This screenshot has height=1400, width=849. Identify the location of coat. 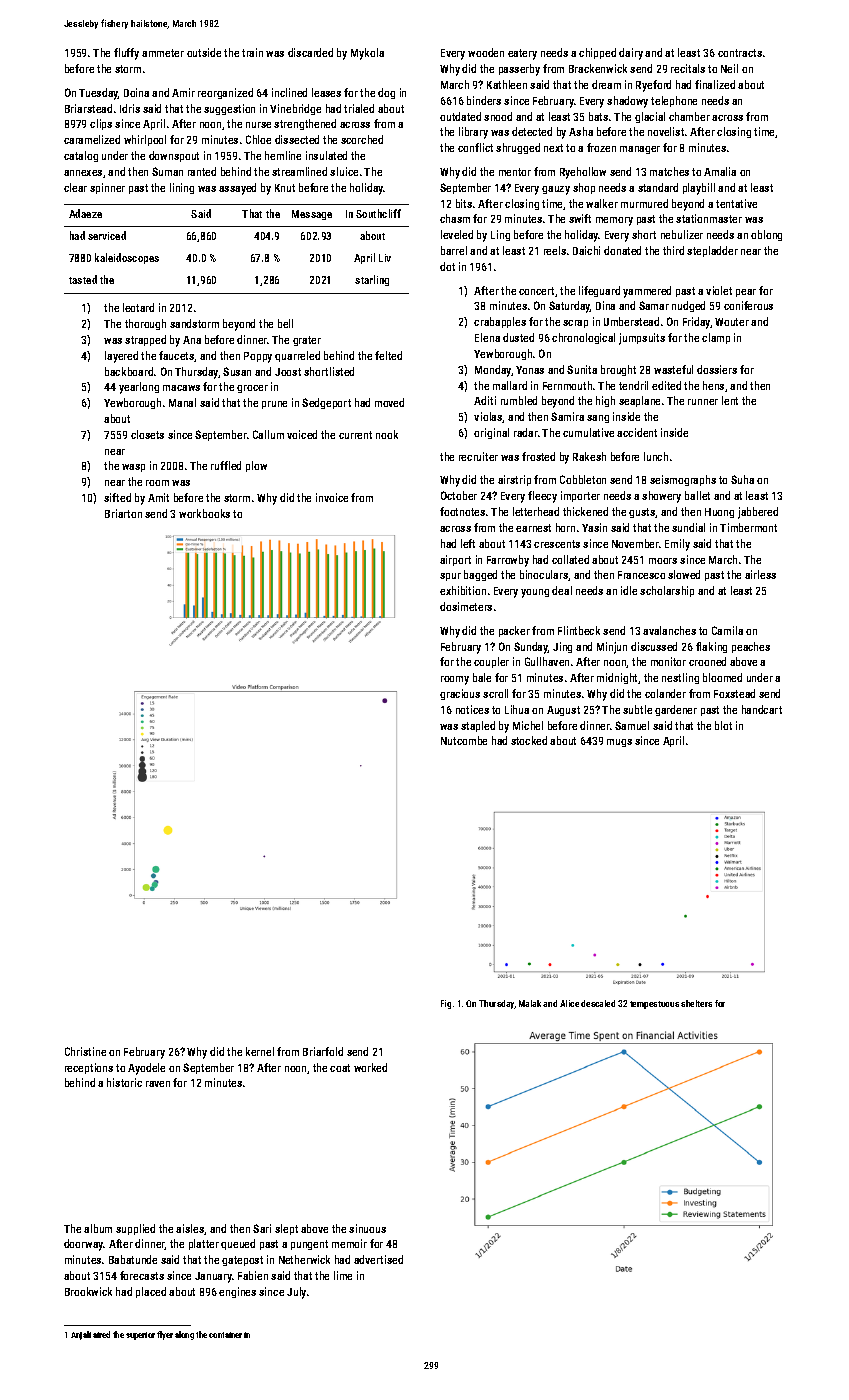
(340, 1068).
